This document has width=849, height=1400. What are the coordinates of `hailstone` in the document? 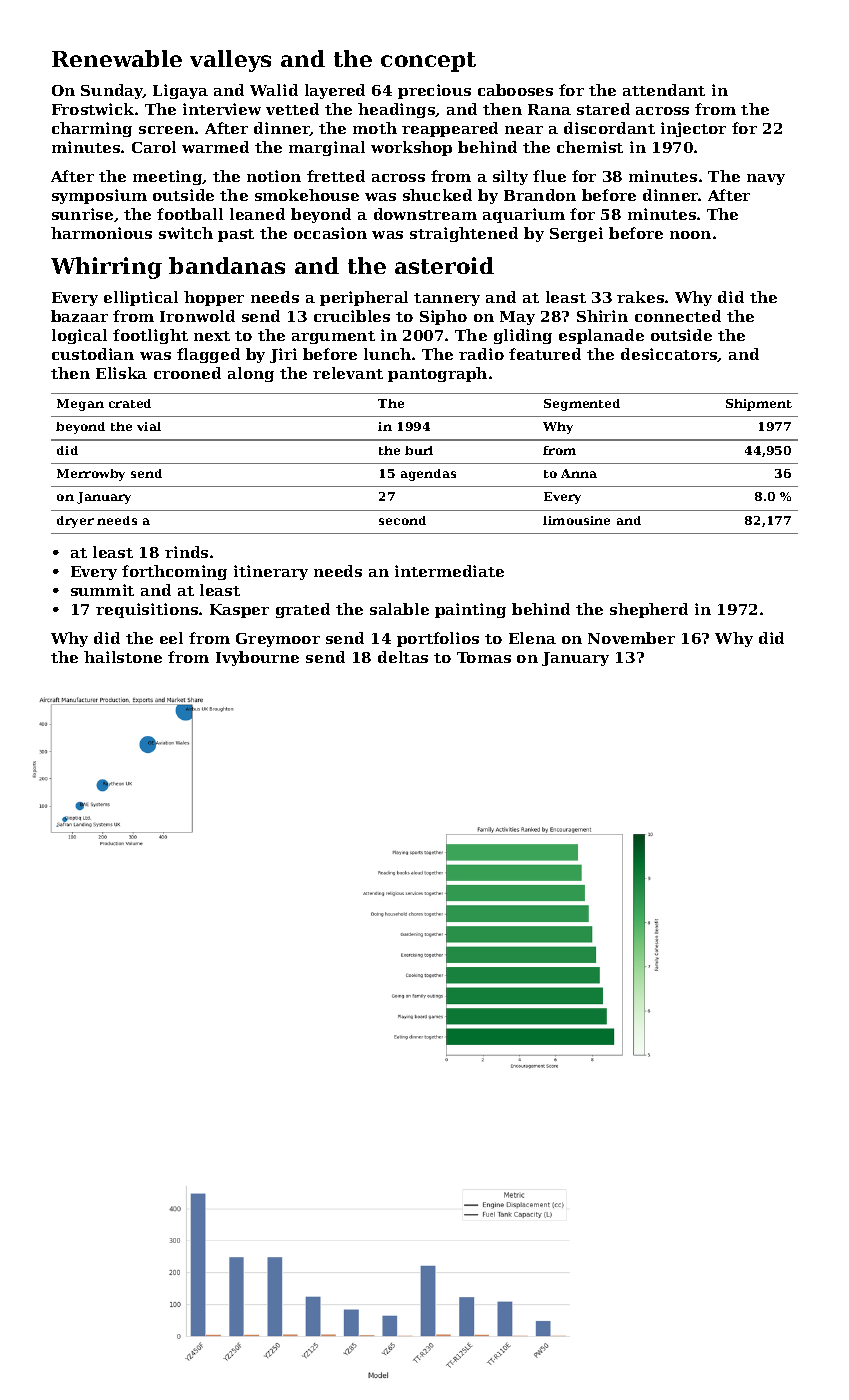 It's located at (123, 657).
